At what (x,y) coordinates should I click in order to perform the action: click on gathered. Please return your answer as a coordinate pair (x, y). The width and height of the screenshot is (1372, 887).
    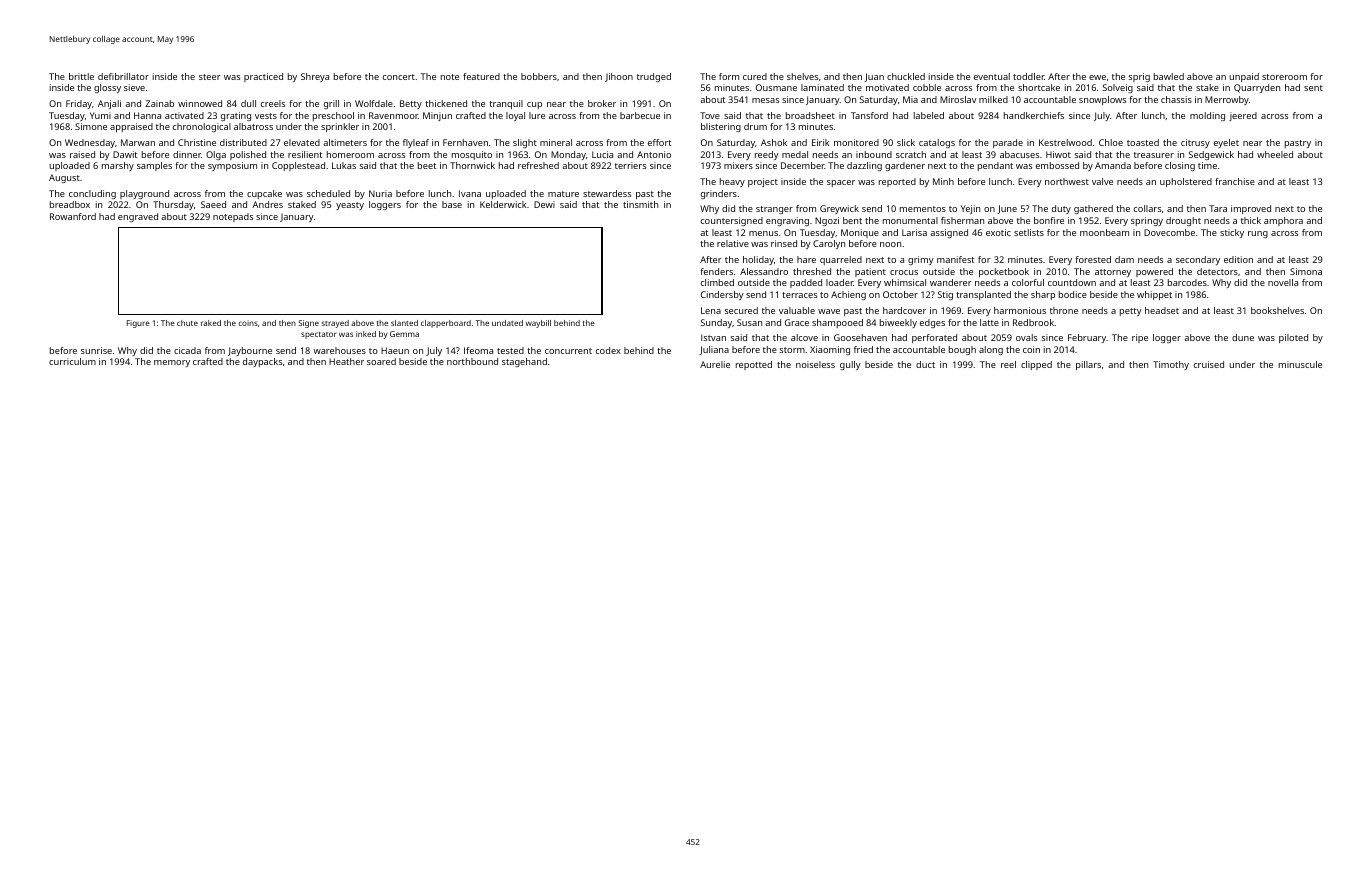
    Looking at the image, I should click on (1093, 209).
